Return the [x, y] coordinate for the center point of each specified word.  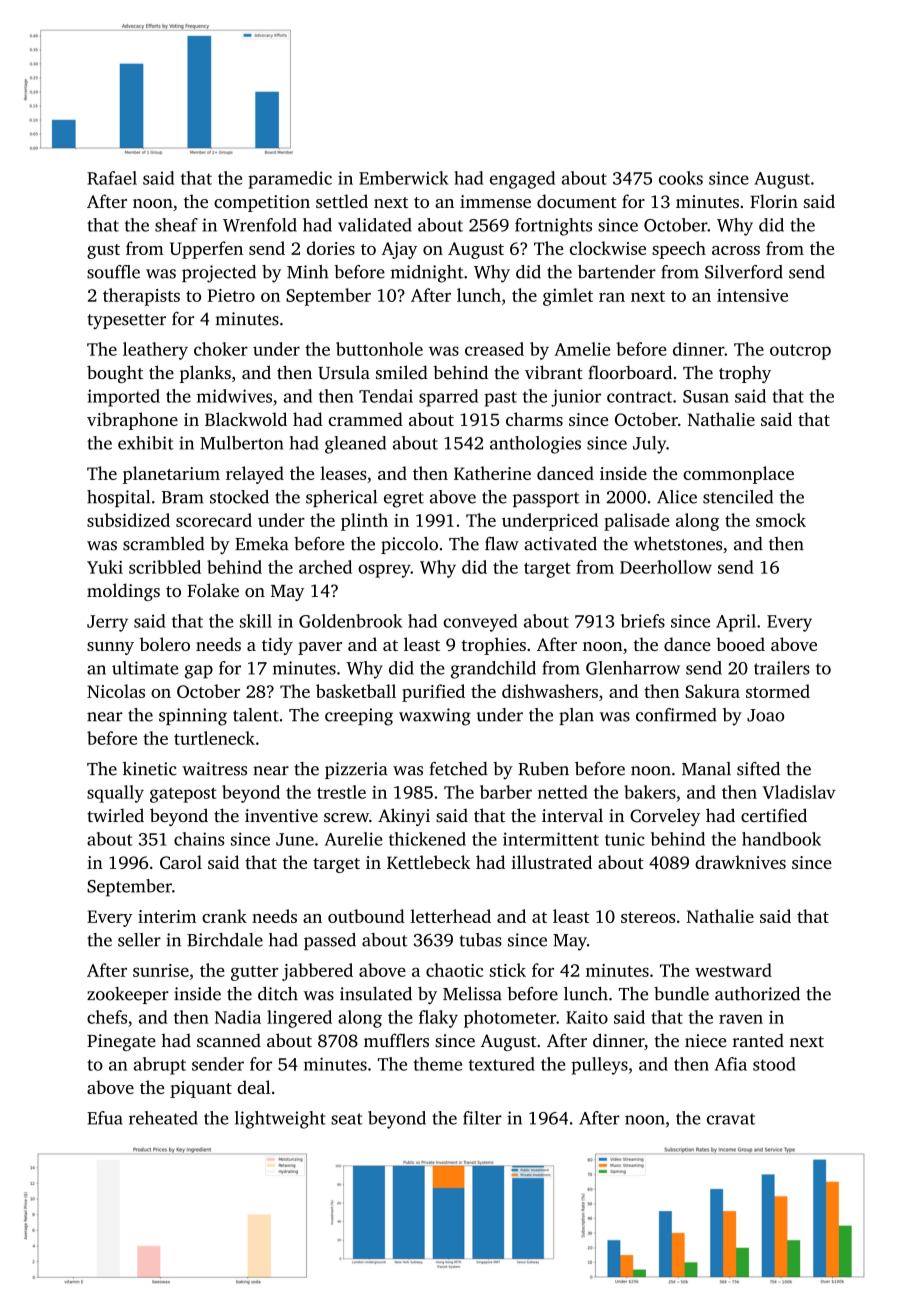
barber [506, 792]
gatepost [183, 795]
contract [639, 397]
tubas [481, 940]
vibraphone [132, 421]
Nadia [238, 1017]
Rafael [112, 178]
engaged [522, 180]
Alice [677, 497]
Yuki [105, 567]
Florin [774, 201]
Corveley [665, 817]
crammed [365, 419]
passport [546, 499]
